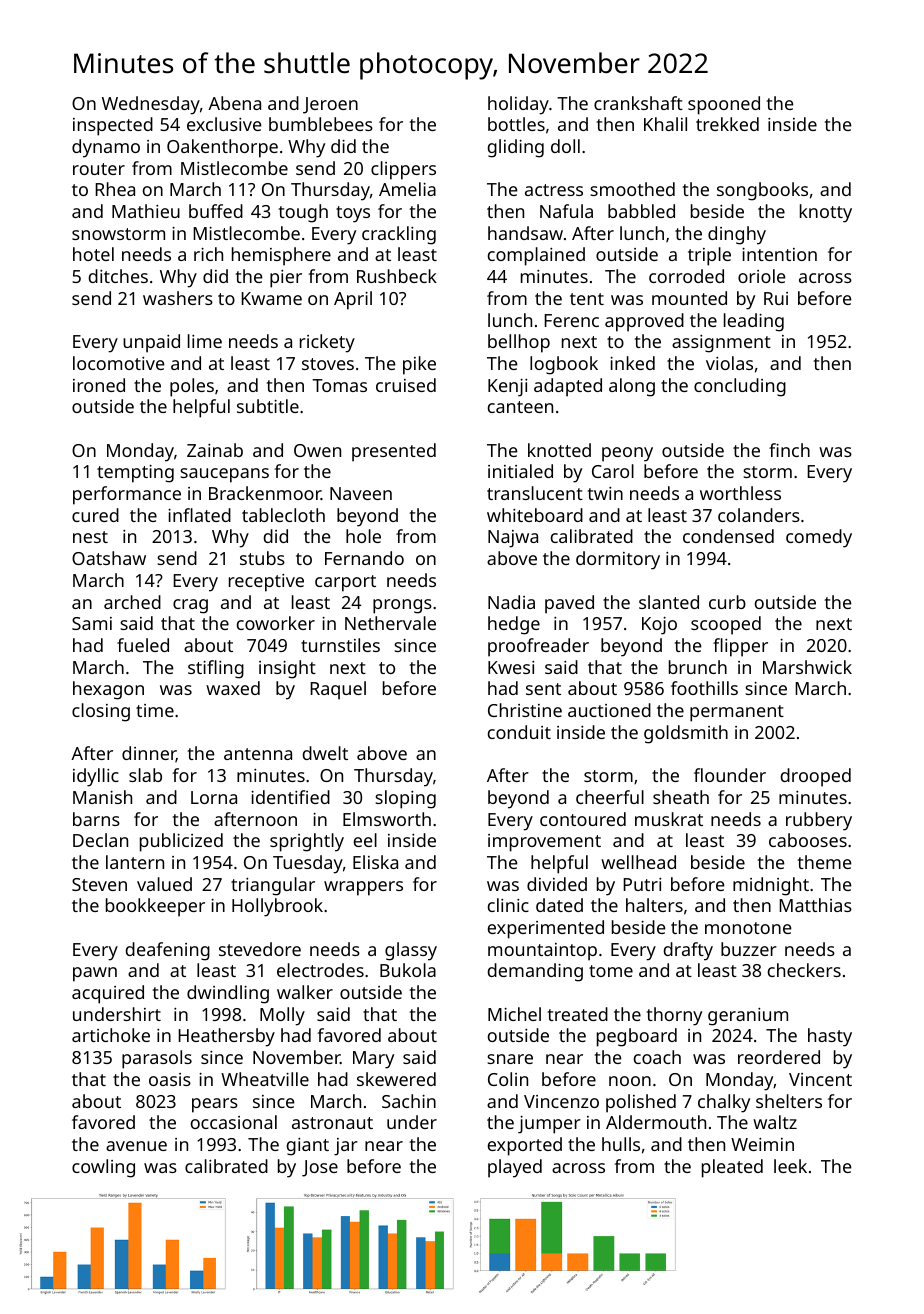  Describe the element at coordinates (538, 647) in the screenshot. I see `proofreader` at that location.
